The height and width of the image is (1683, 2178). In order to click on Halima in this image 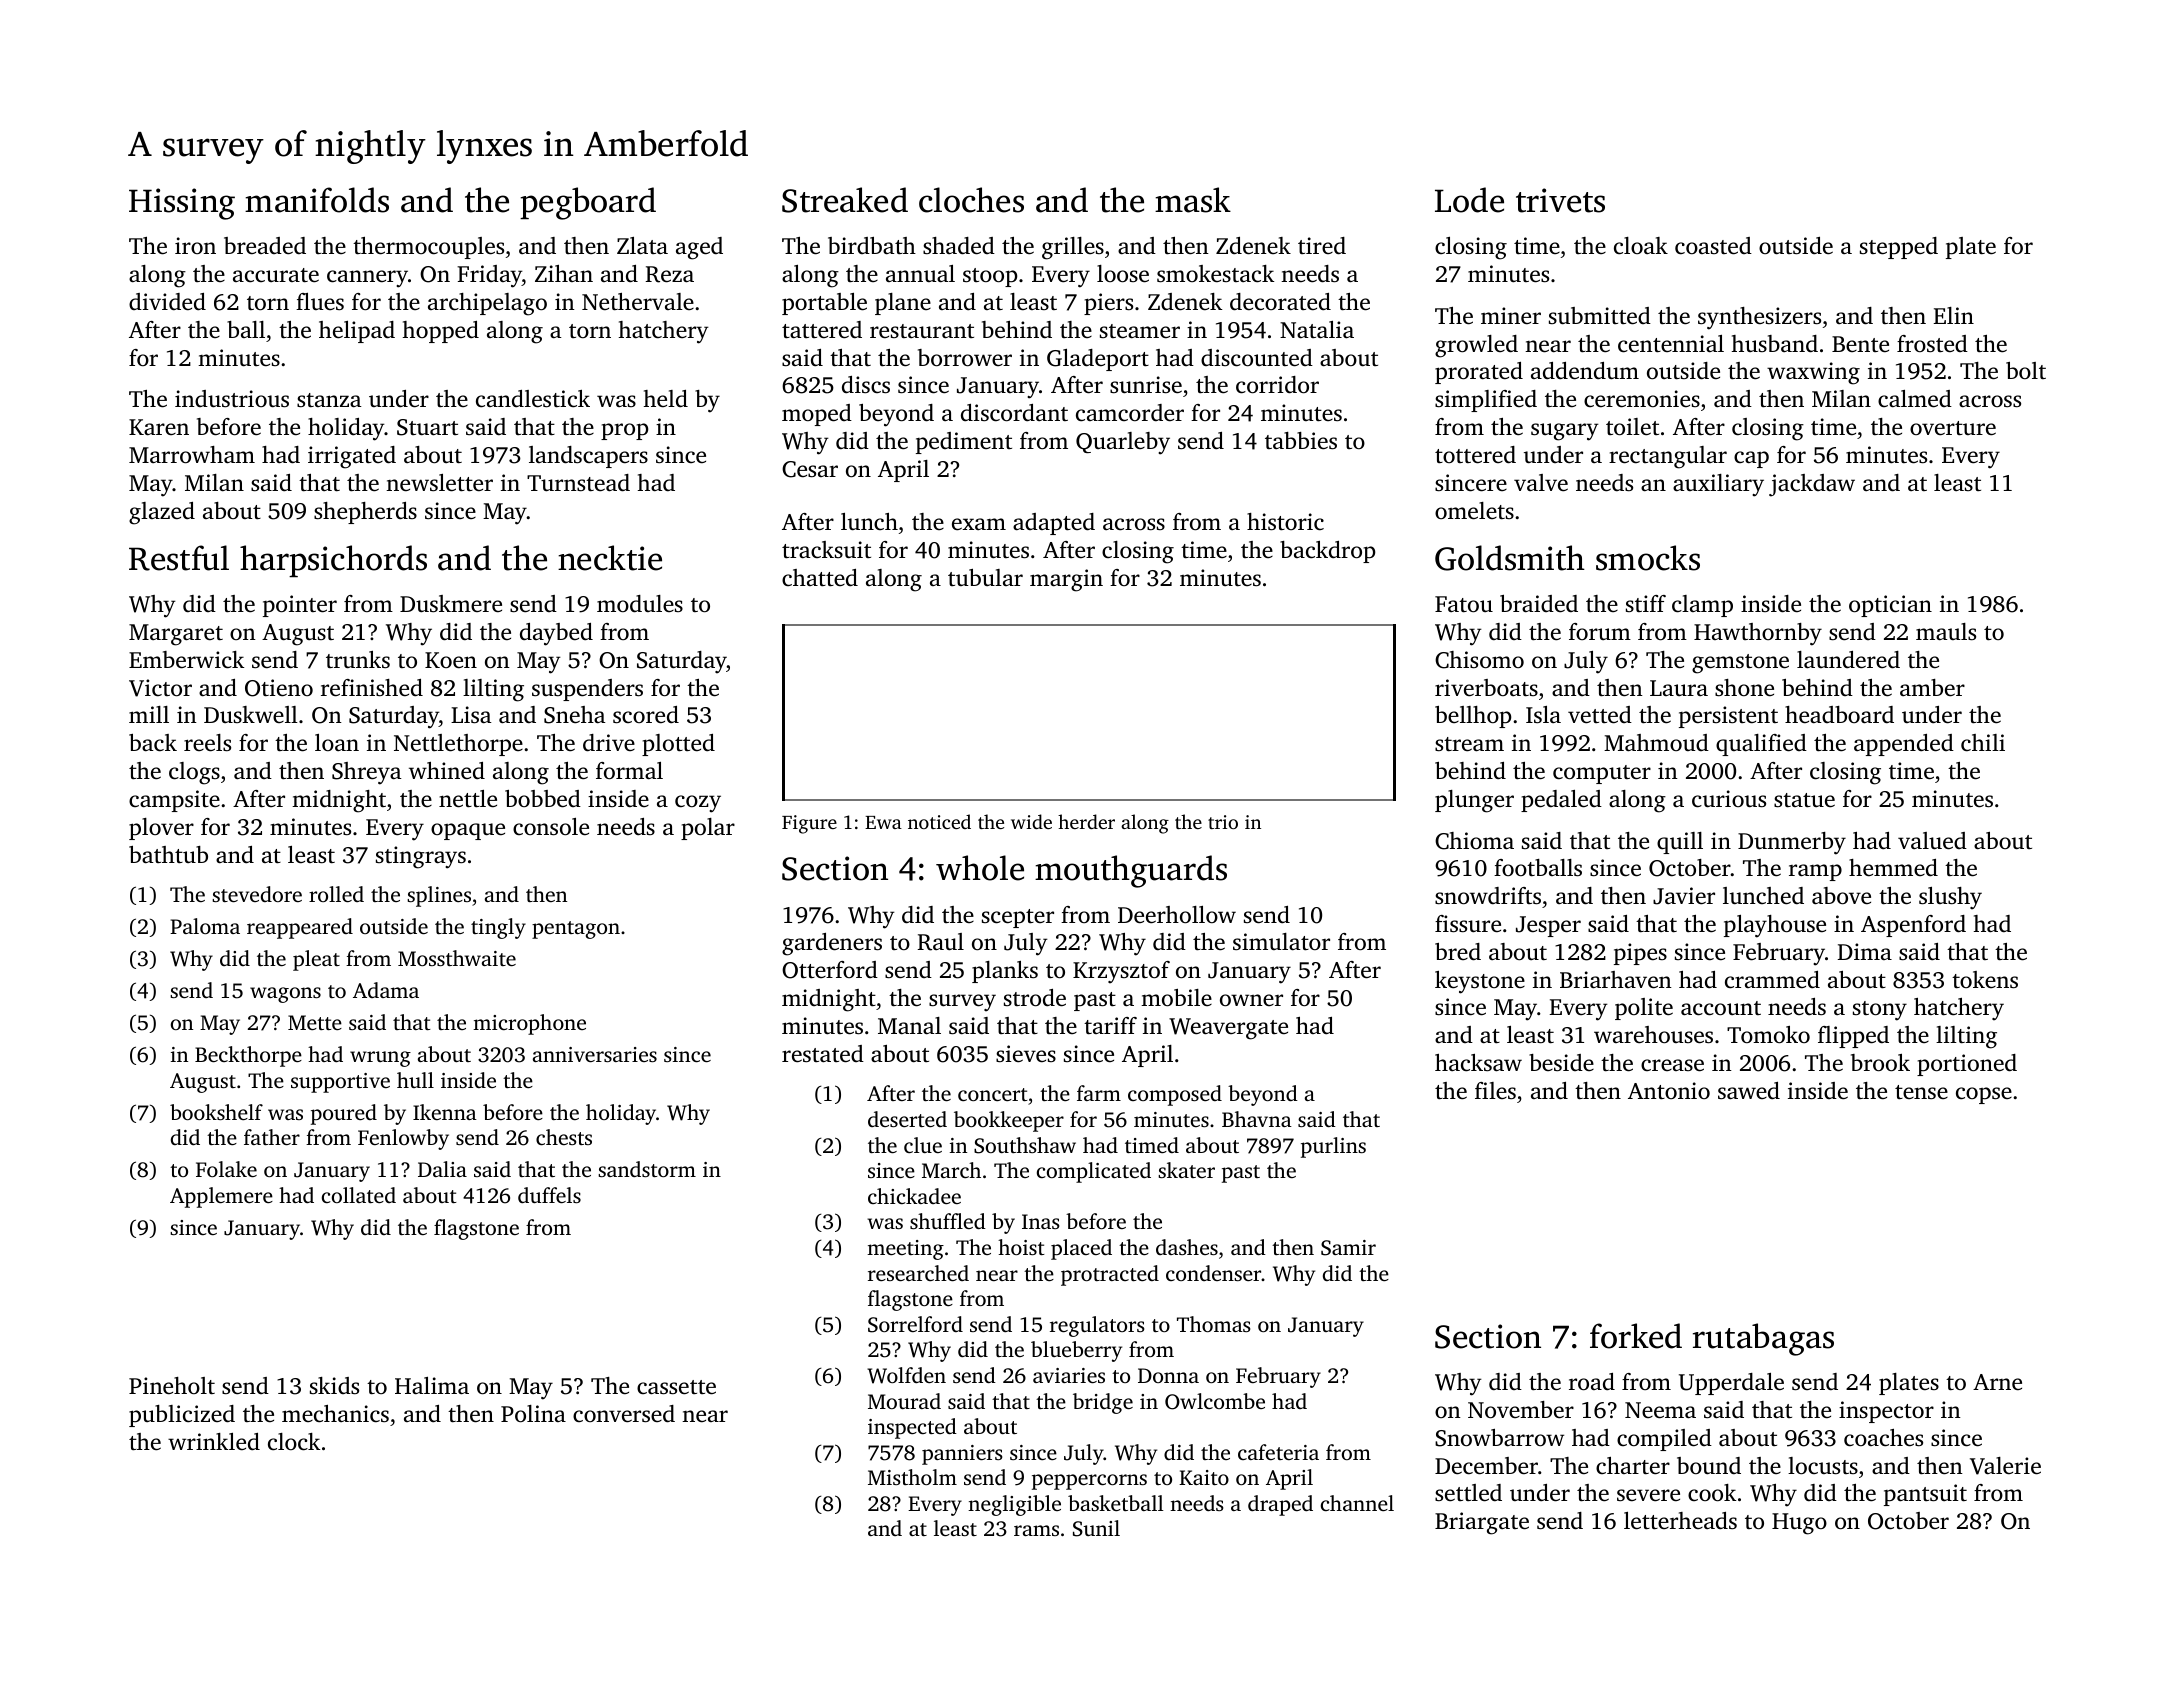, I will do `click(432, 1386)`.
